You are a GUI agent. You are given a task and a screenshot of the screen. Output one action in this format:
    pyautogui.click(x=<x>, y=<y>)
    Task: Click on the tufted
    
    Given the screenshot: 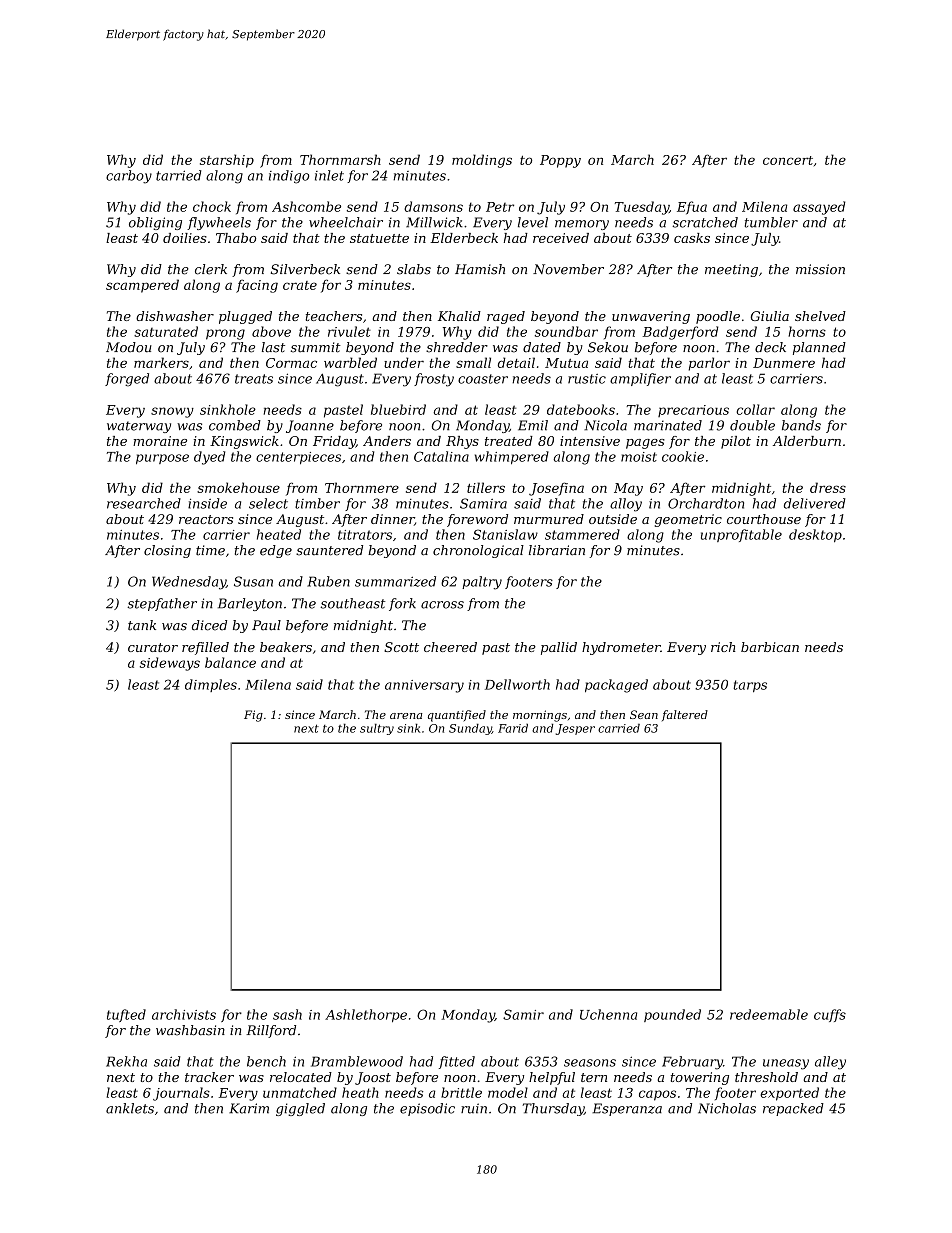 What is the action you would take?
    pyautogui.click(x=126, y=1015)
